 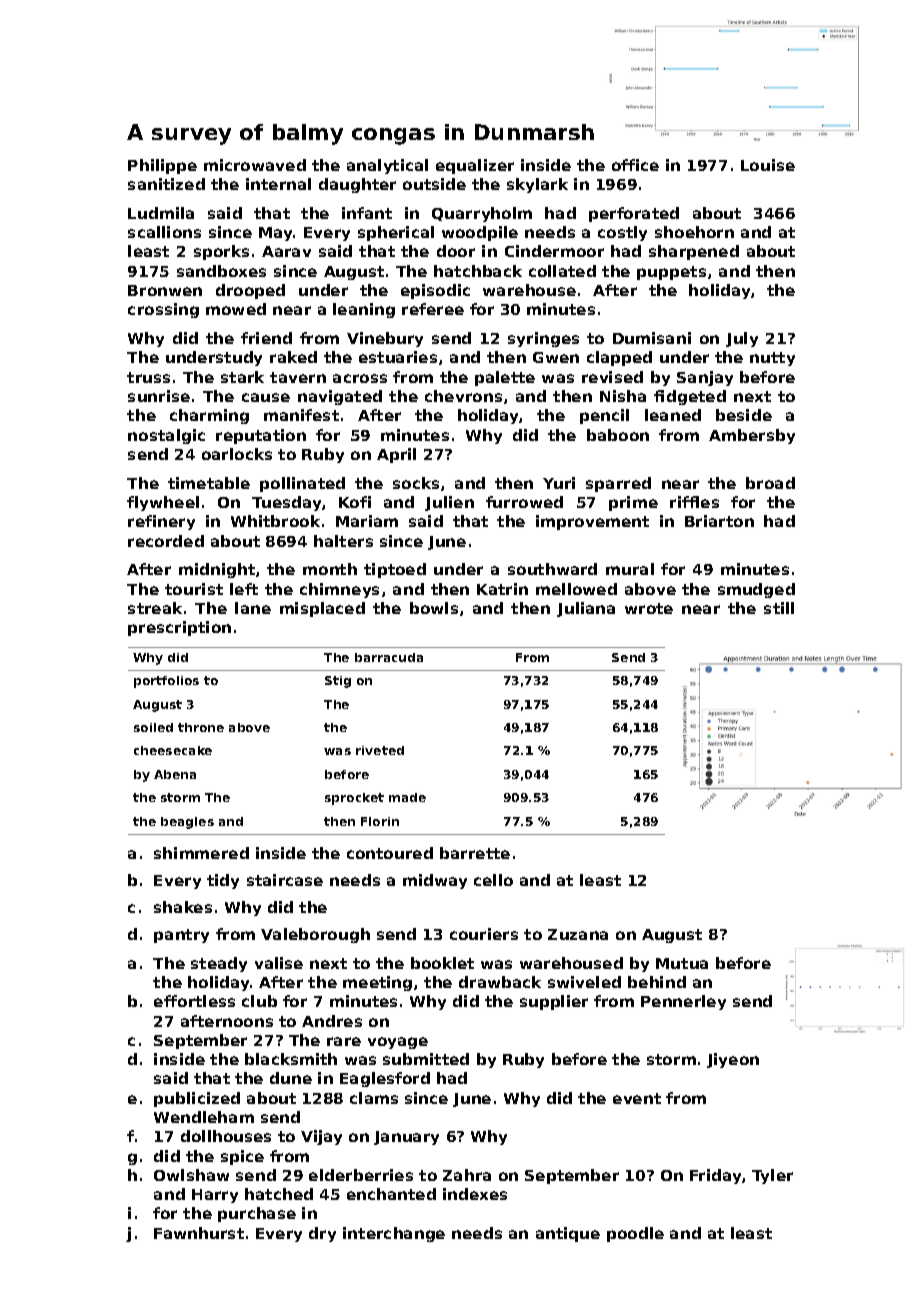 What do you see at coordinates (191, 1175) in the screenshot?
I see `Owlshaw` at bounding box center [191, 1175].
